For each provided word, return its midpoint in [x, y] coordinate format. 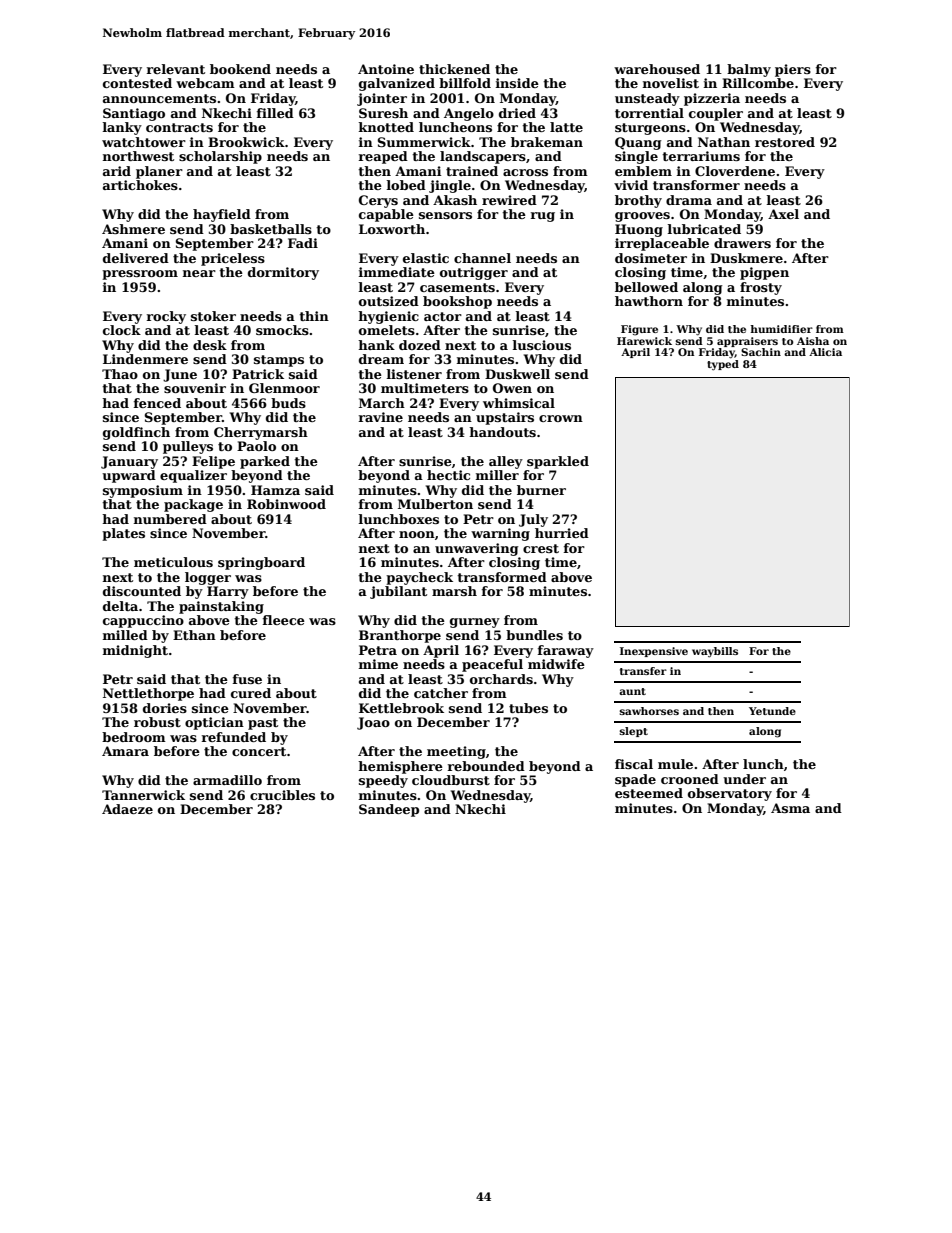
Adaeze [127, 809]
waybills [715, 652]
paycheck [419, 578]
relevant [176, 69]
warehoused [657, 69]
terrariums [701, 156]
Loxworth [392, 229]
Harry [228, 592]
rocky [166, 317]
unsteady [647, 99]
